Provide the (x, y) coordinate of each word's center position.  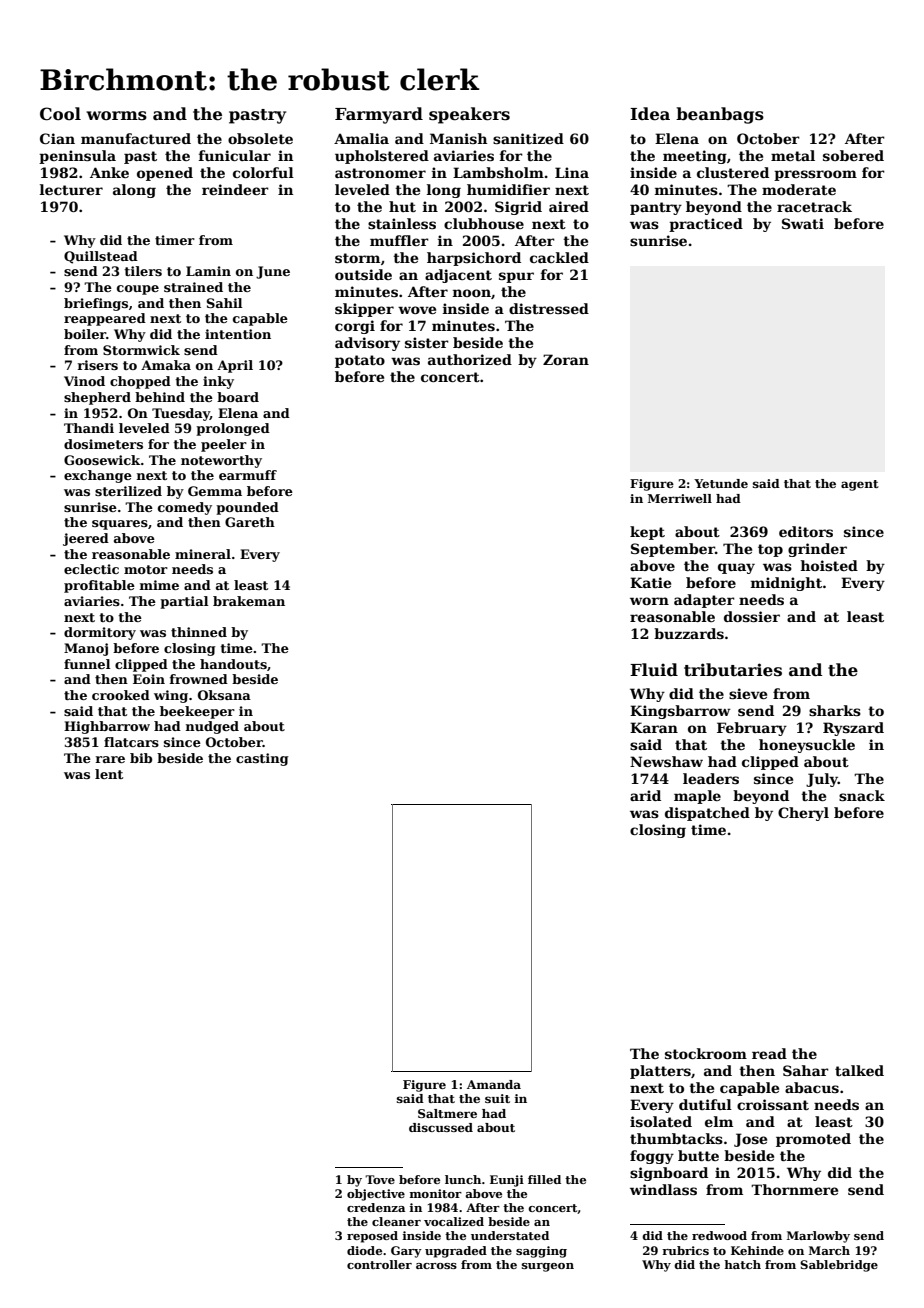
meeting (695, 157)
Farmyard (379, 115)
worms (116, 116)
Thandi (89, 428)
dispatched (707, 814)
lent (109, 774)
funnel (87, 664)
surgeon (548, 1267)
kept (647, 533)
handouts (233, 664)
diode (364, 1250)
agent (860, 485)
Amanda (494, 1084)
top (770, 550)
